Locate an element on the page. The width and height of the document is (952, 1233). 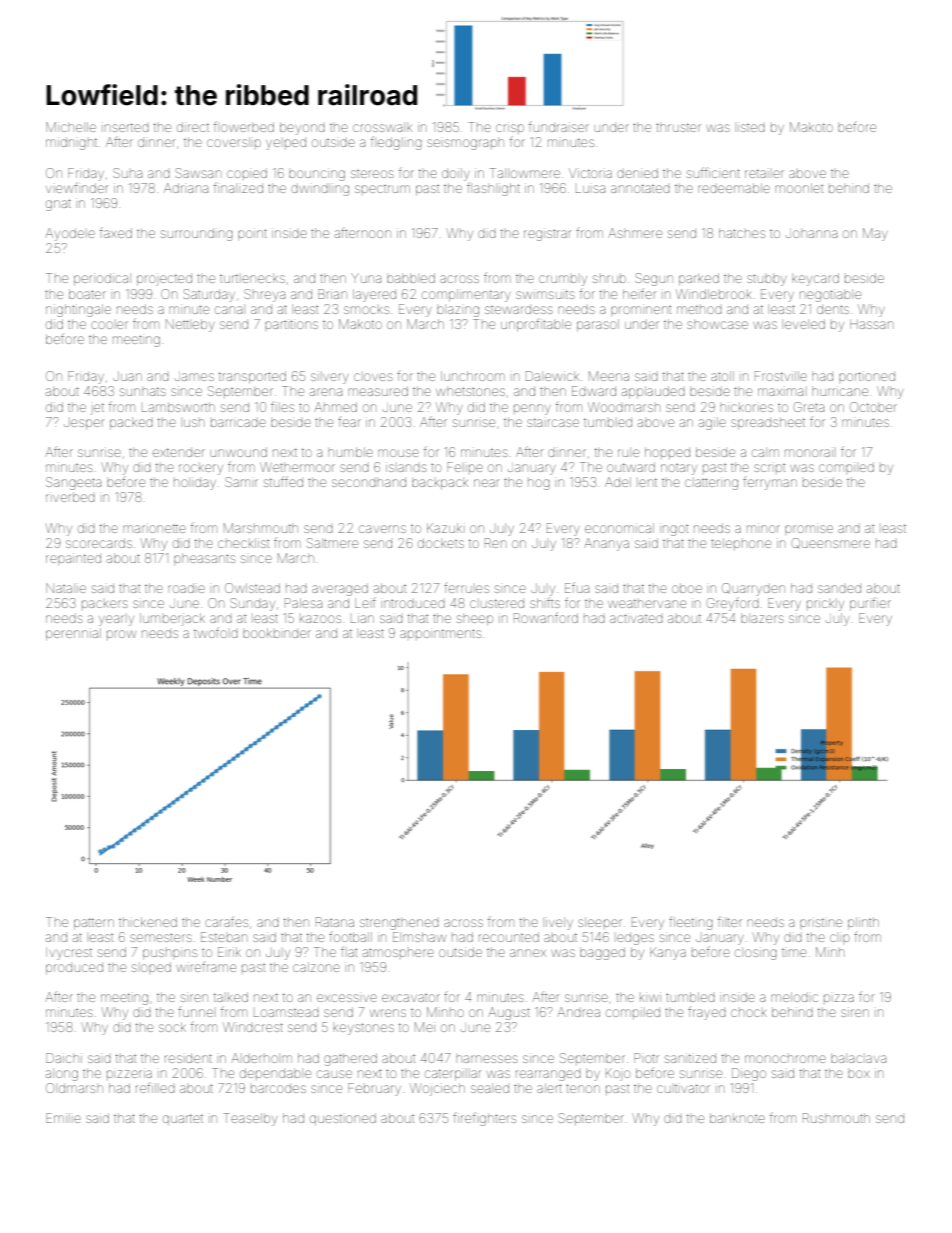
Emilie is located at coordinates (63, 1118).
